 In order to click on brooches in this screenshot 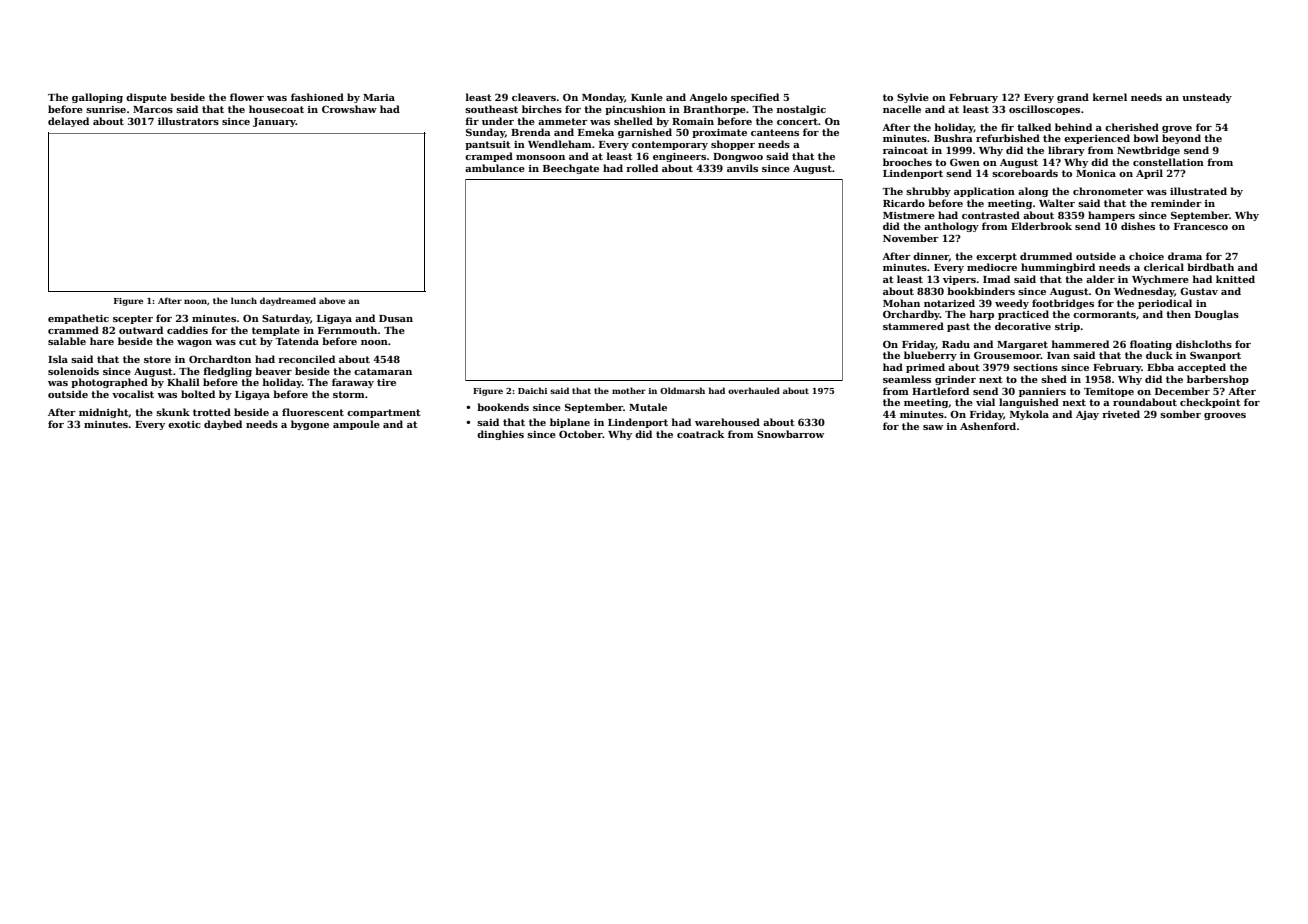, I will do `click(907, 162)`.
